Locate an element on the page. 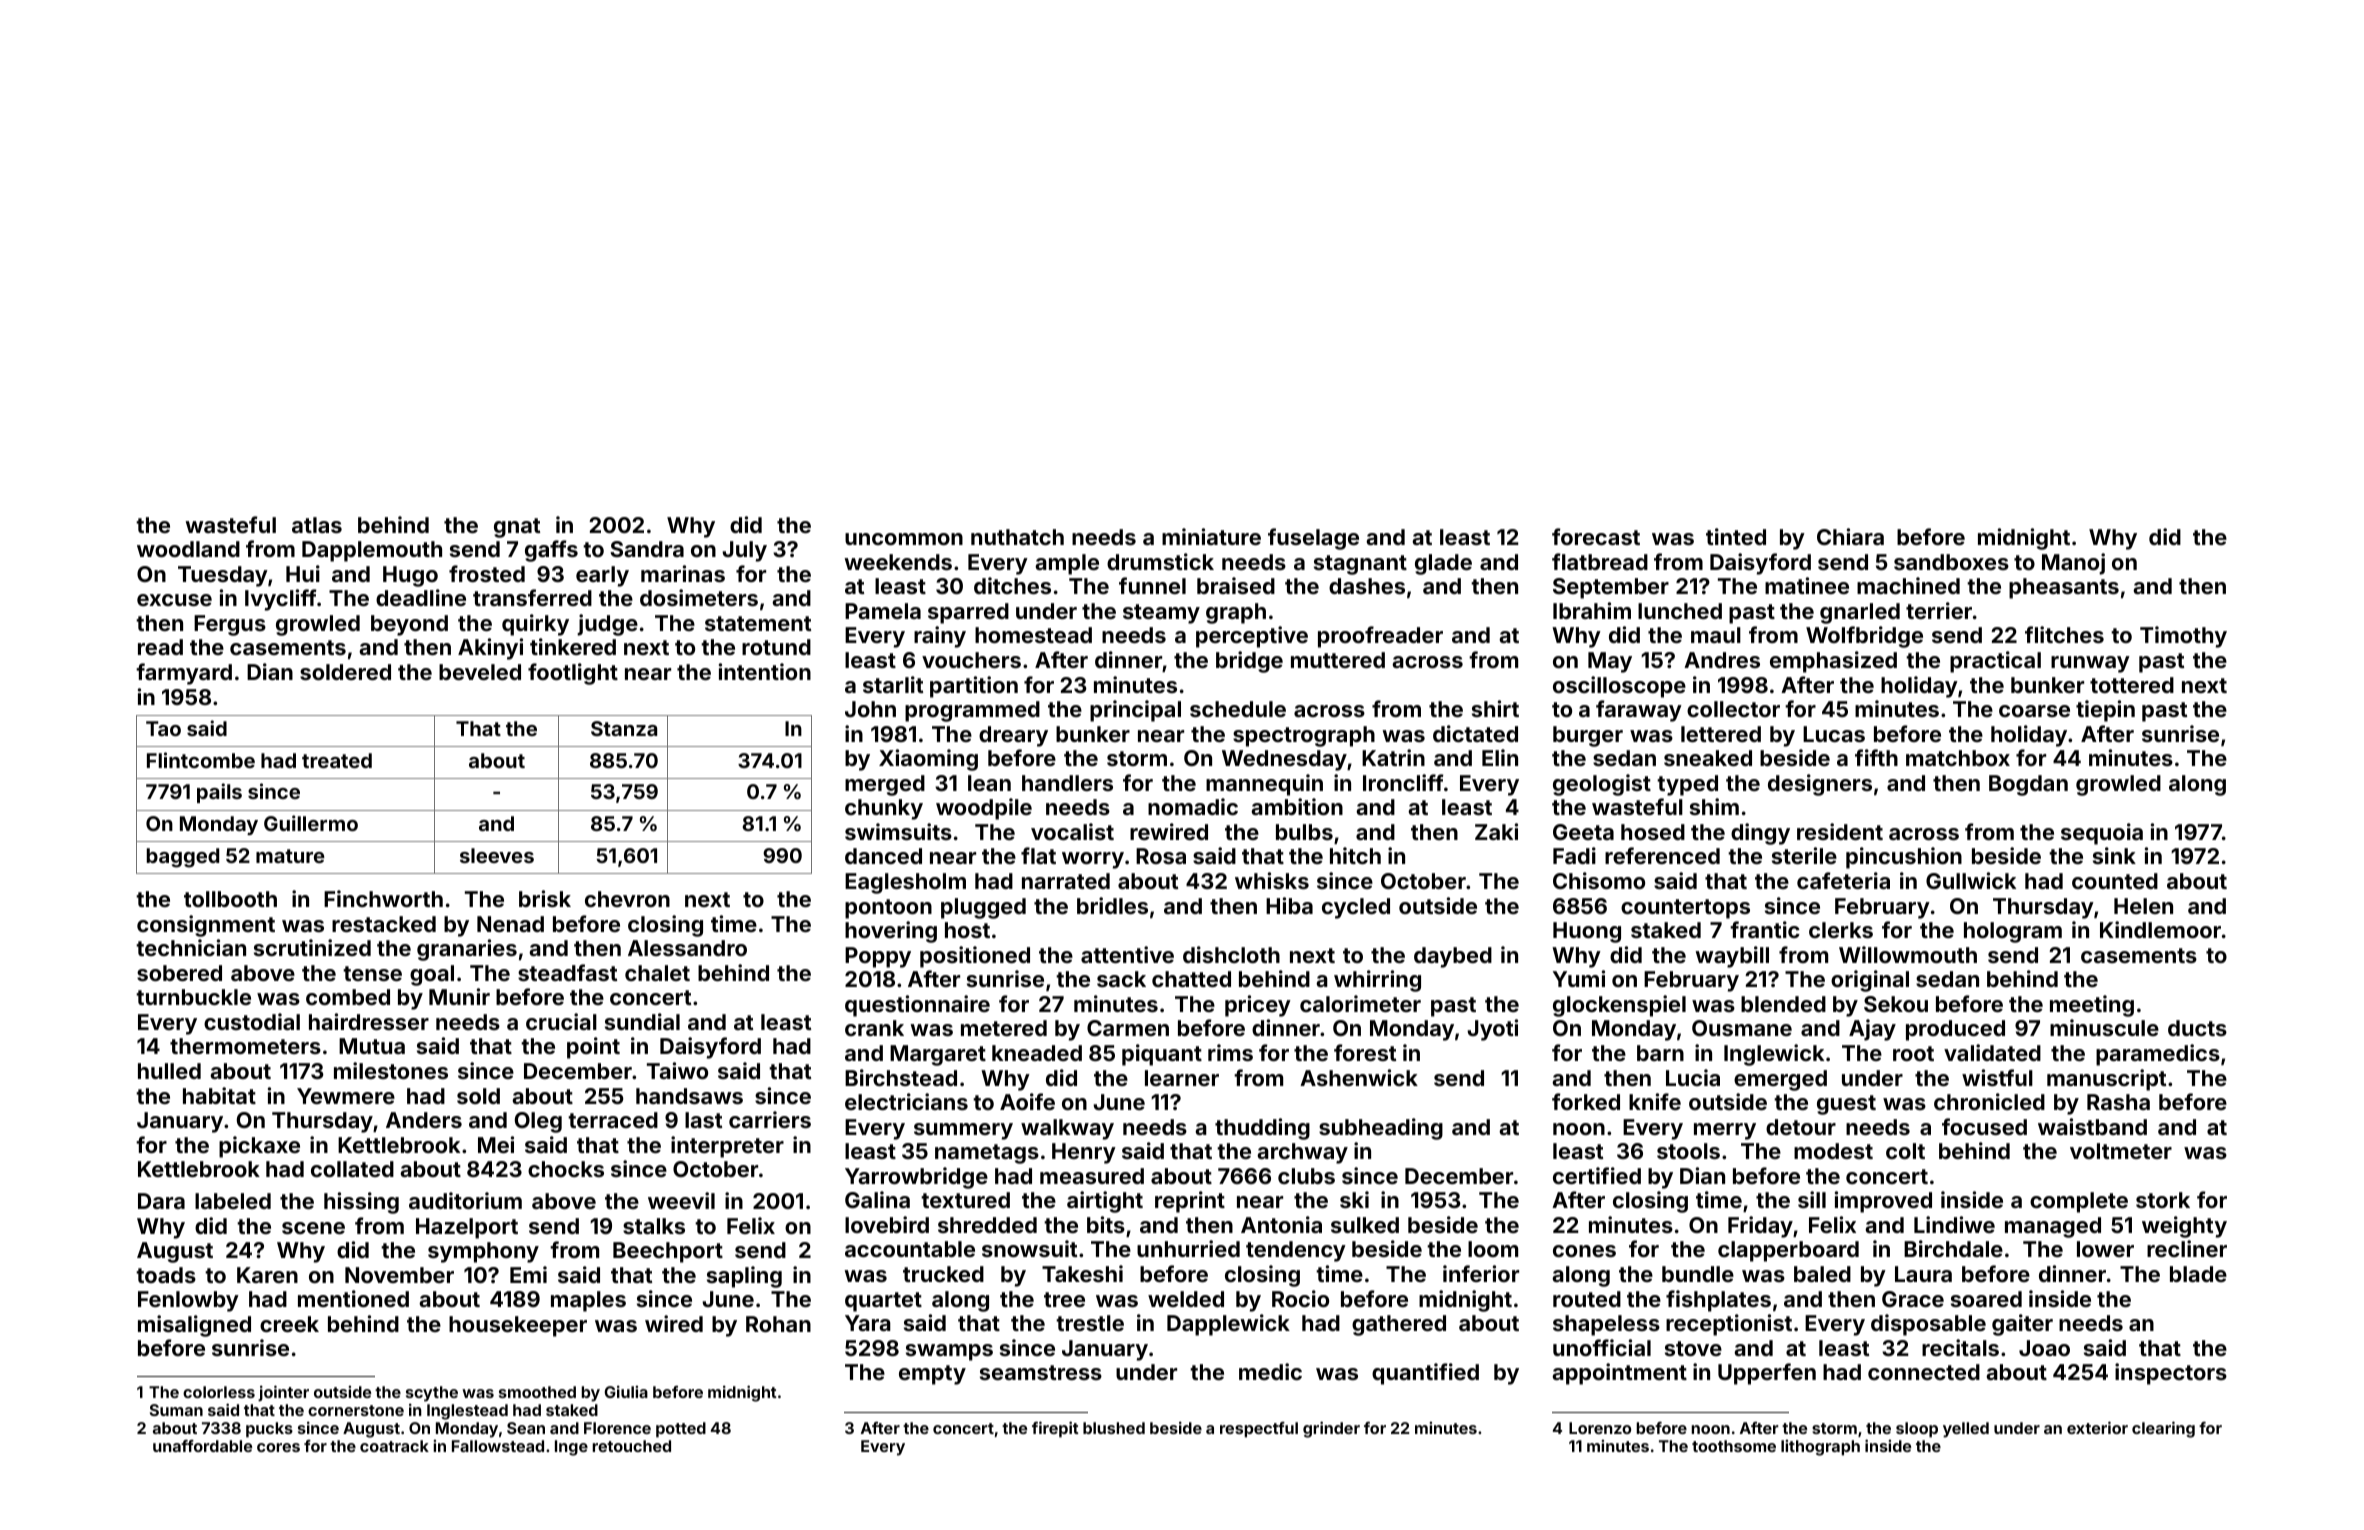 Image resolution: width=2364 pixels, height=1530 pixels. waybill is located at coordinates (1732, 957).
